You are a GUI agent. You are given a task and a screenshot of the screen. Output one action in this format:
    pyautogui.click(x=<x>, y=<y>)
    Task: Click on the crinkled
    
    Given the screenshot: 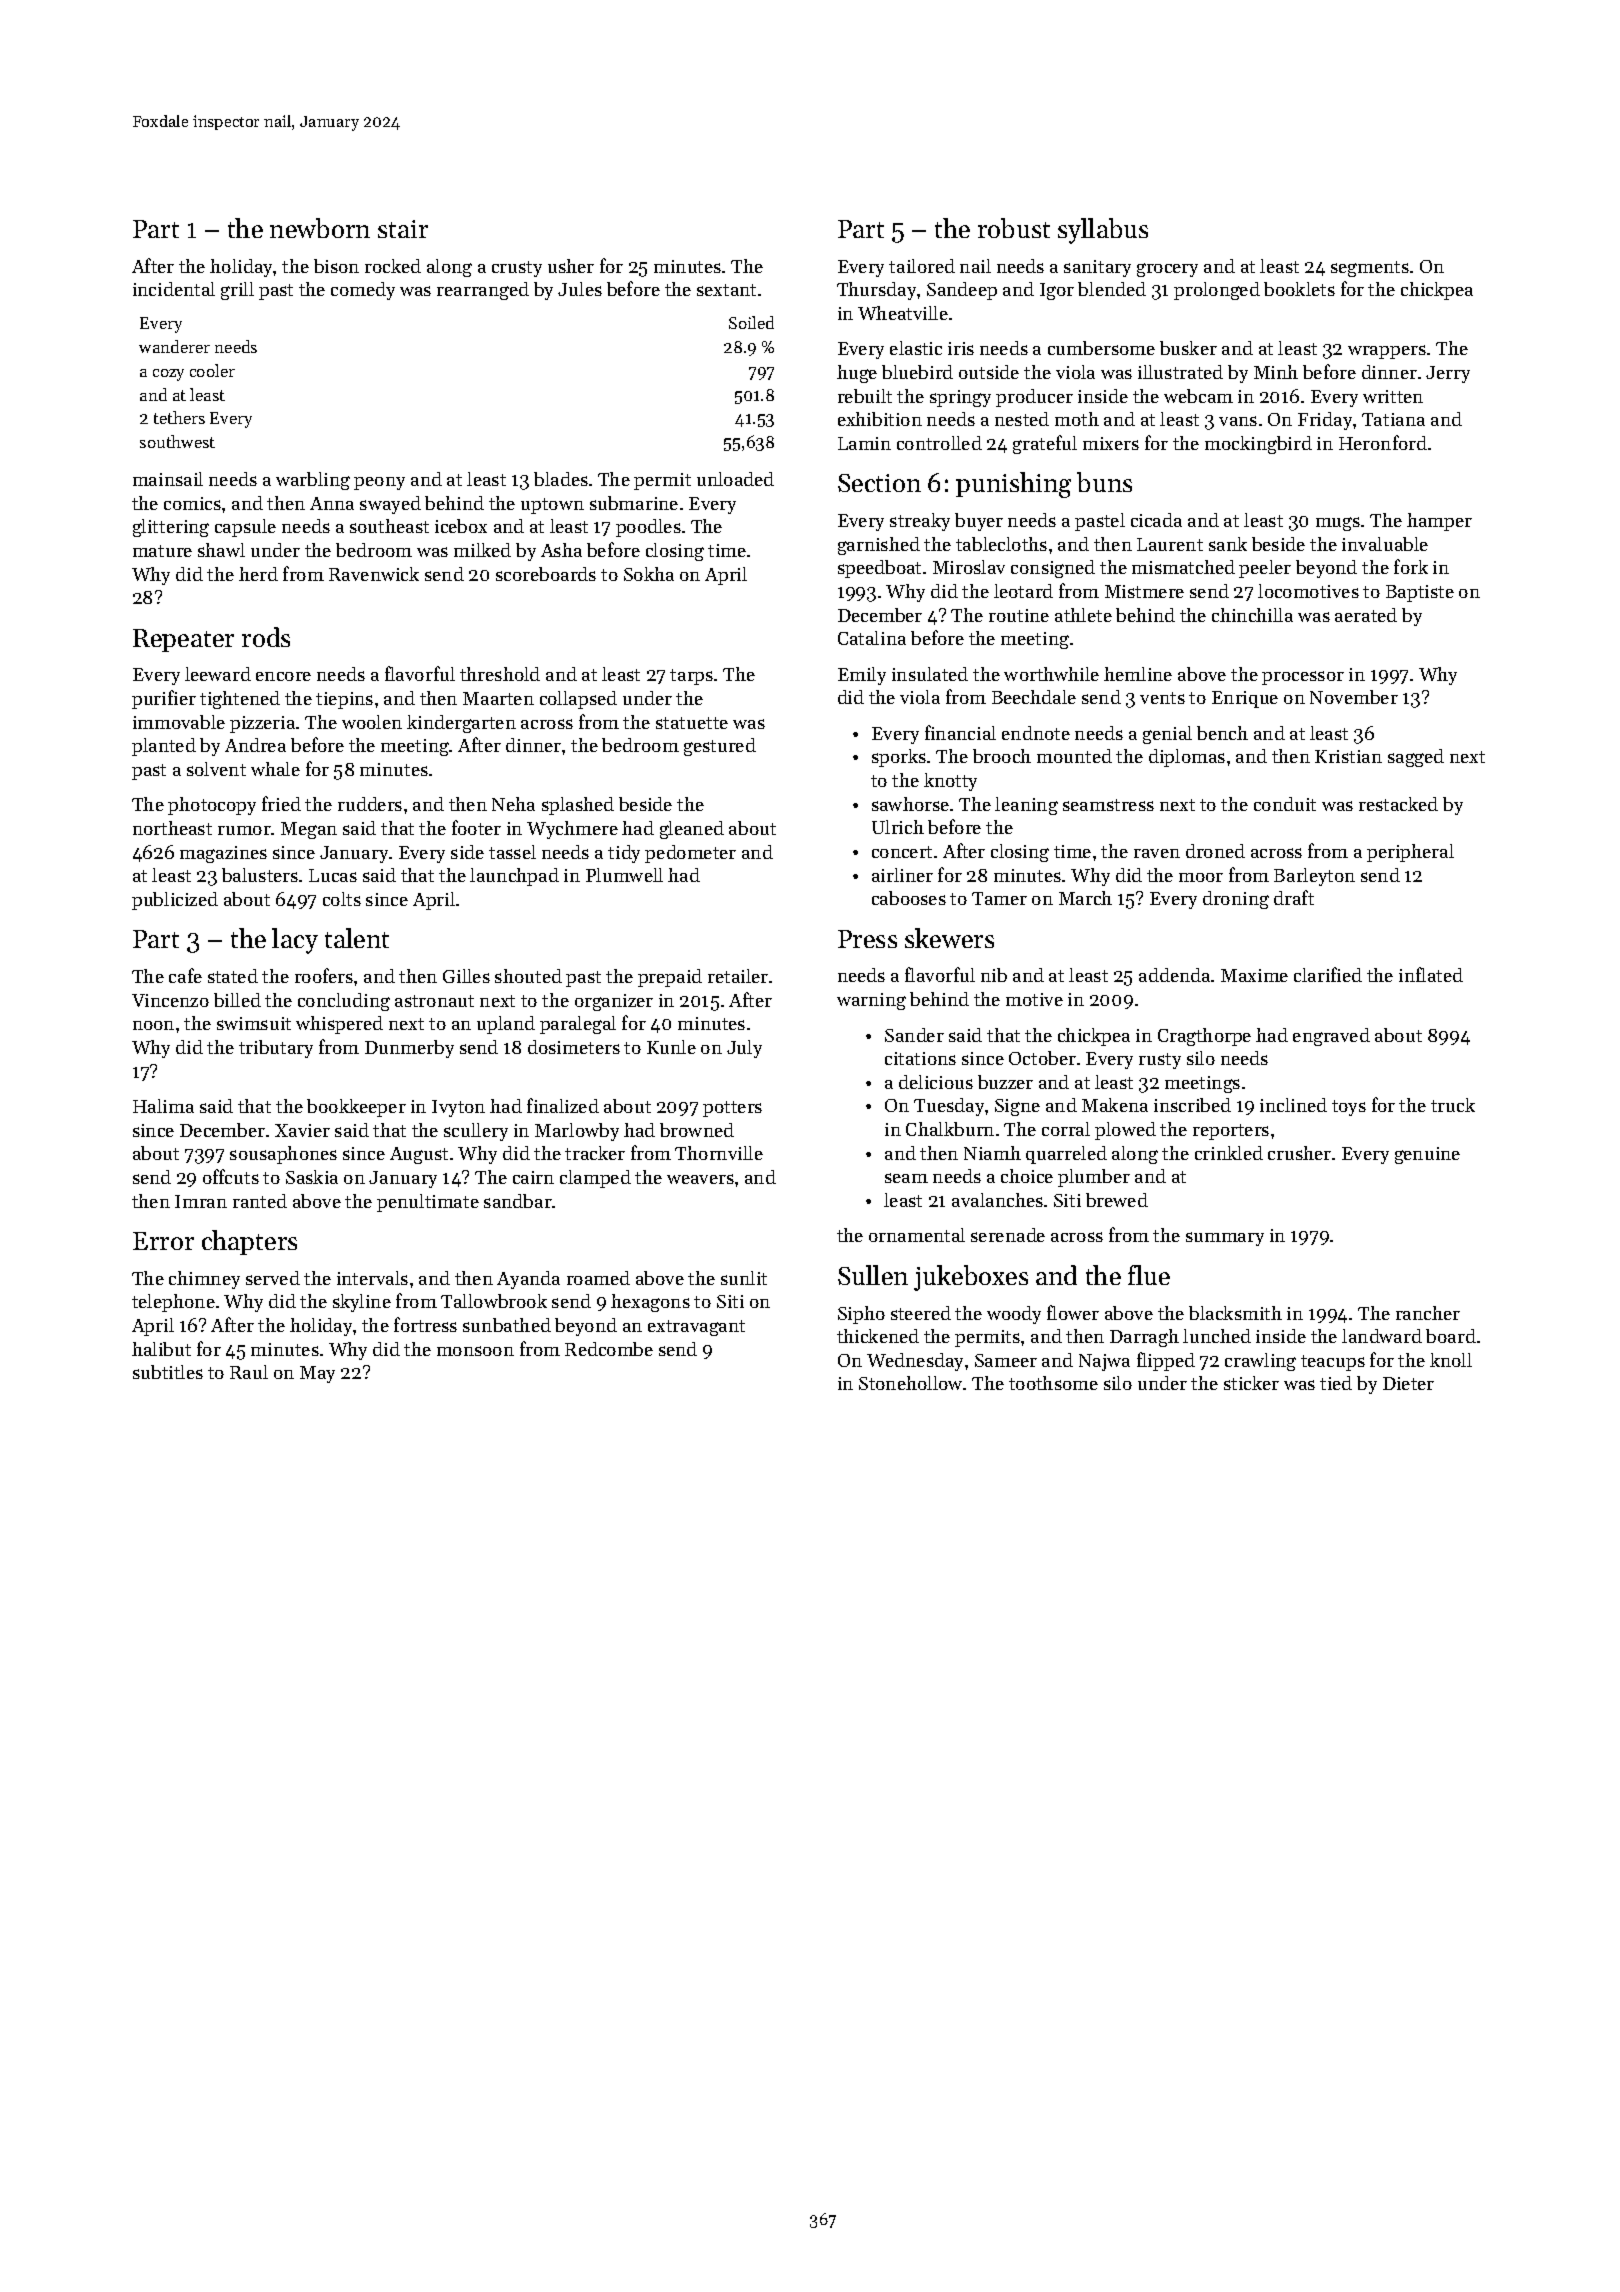 What is the action you would take?
    pyautogui.click(x=1229, y=1153)
